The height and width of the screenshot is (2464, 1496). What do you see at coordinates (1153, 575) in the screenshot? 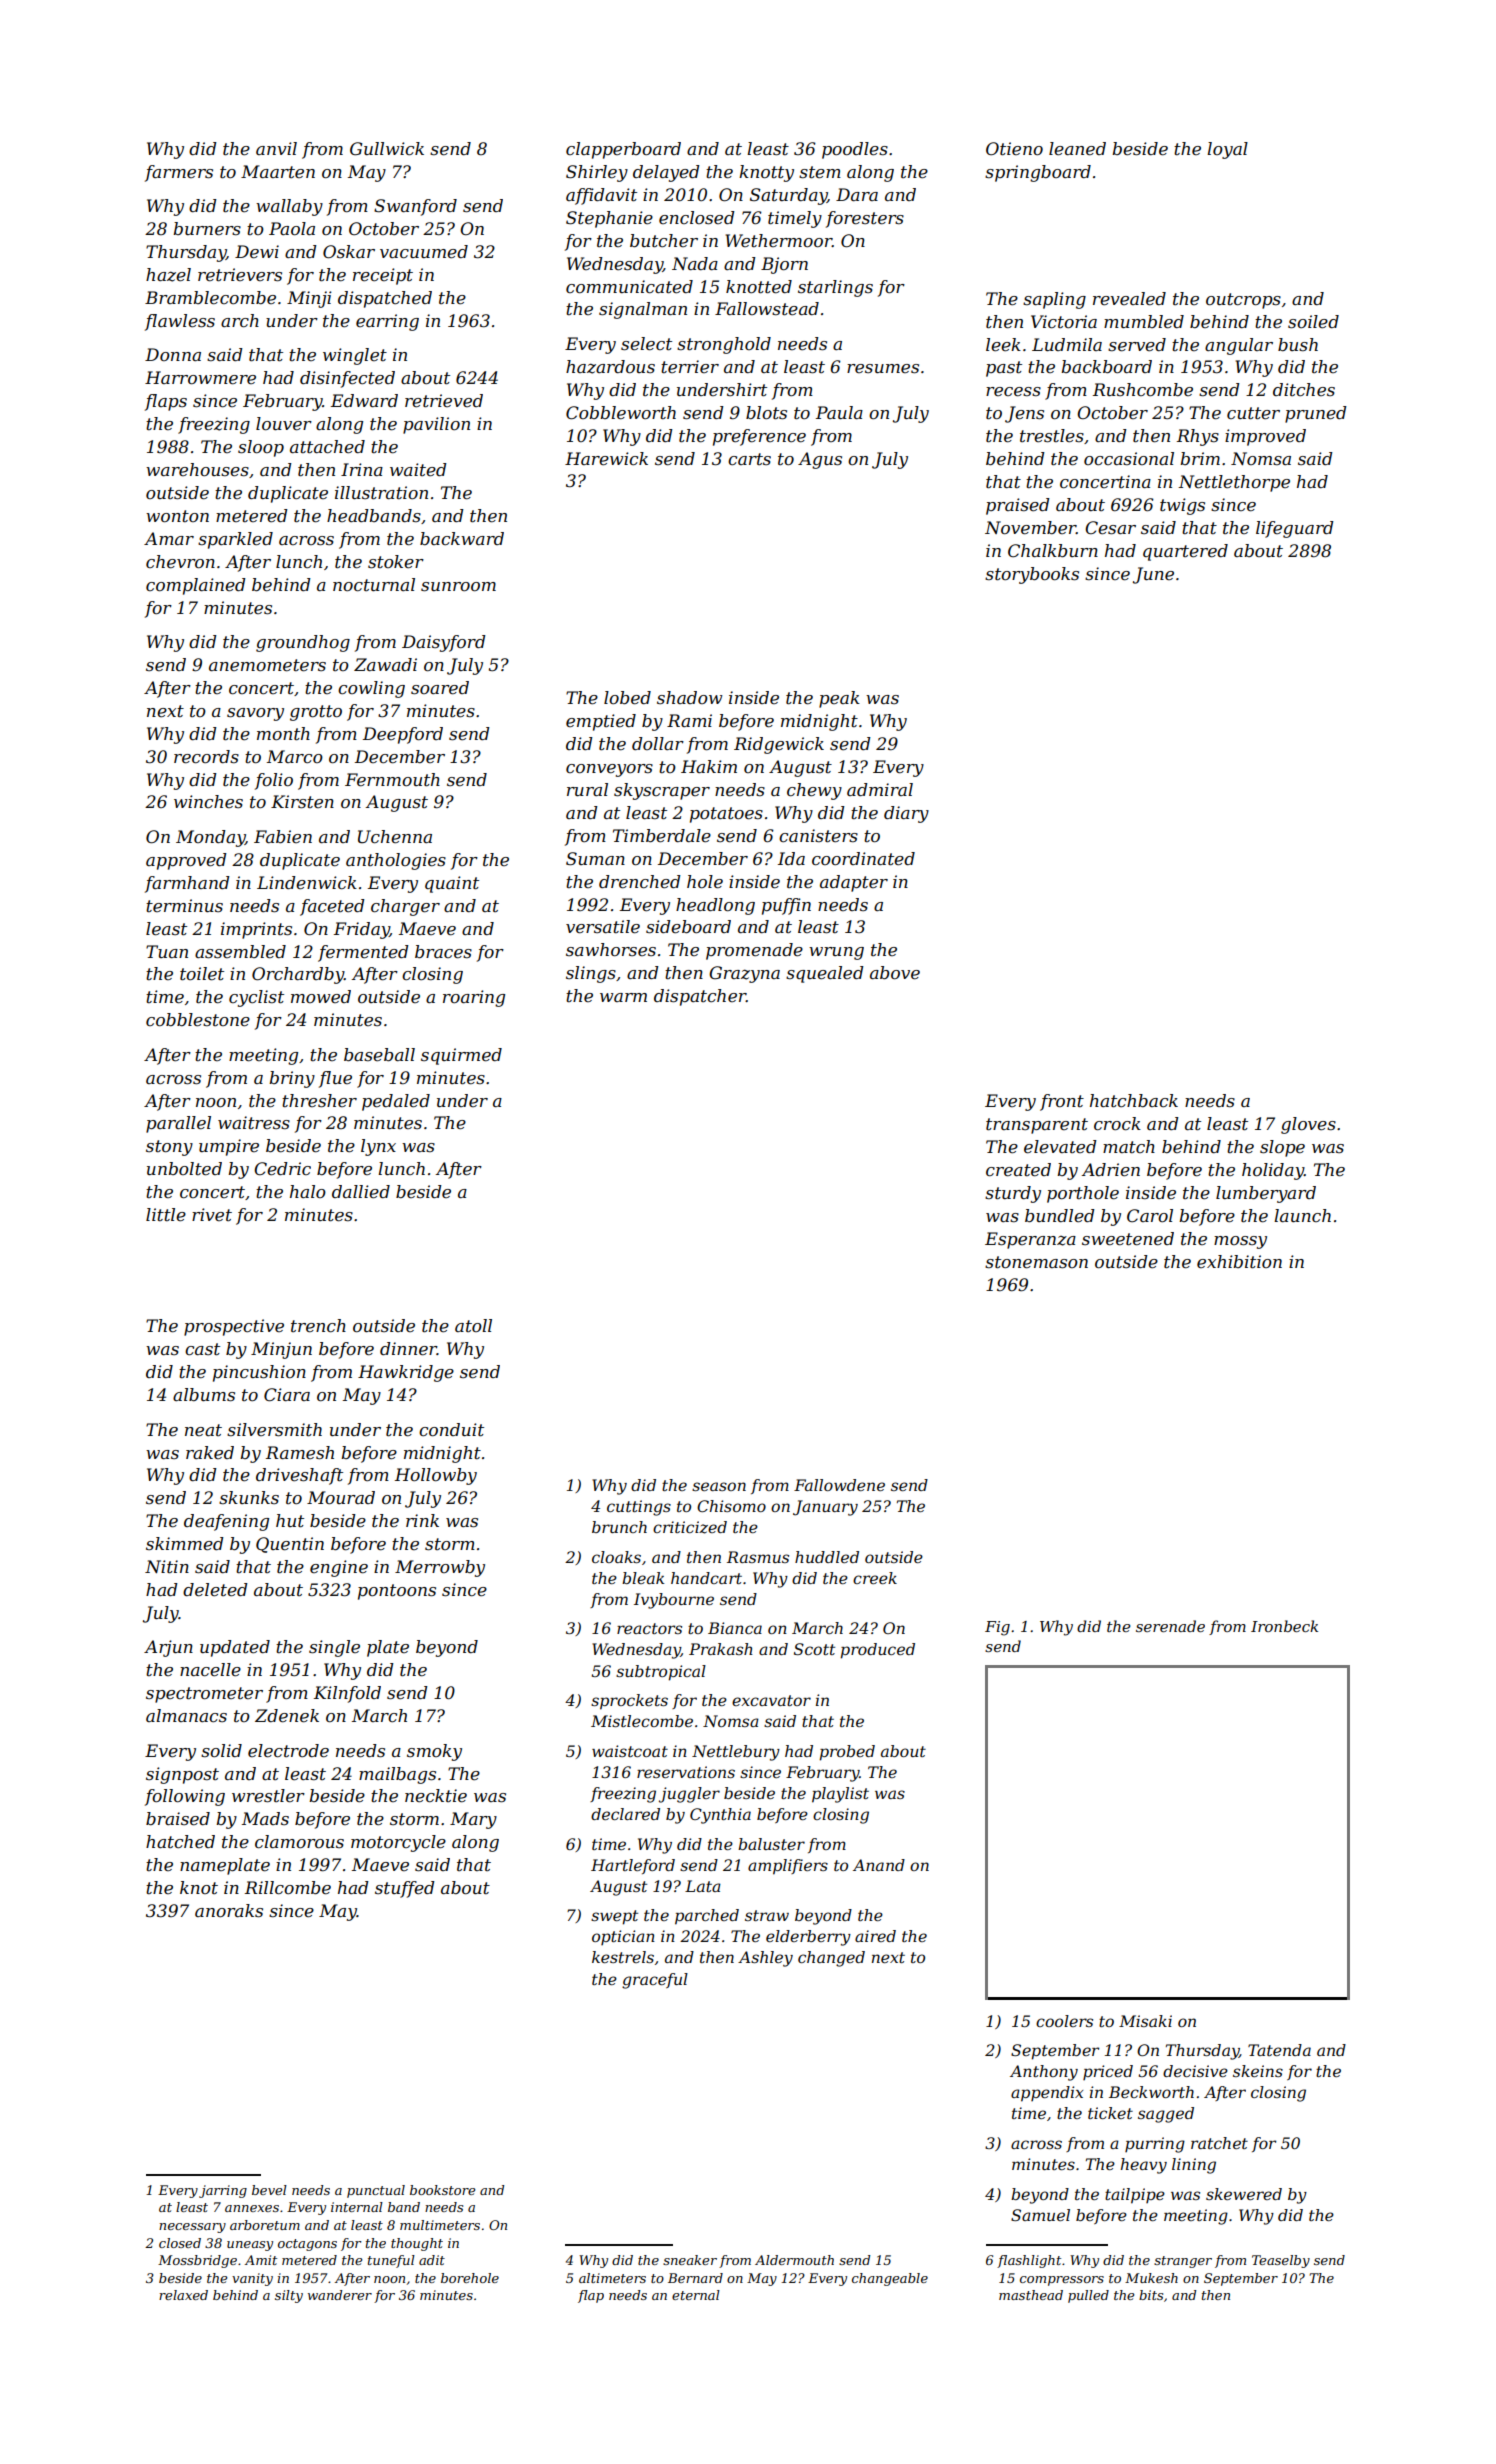
I see `June` at bounding box center [1153, 575].
